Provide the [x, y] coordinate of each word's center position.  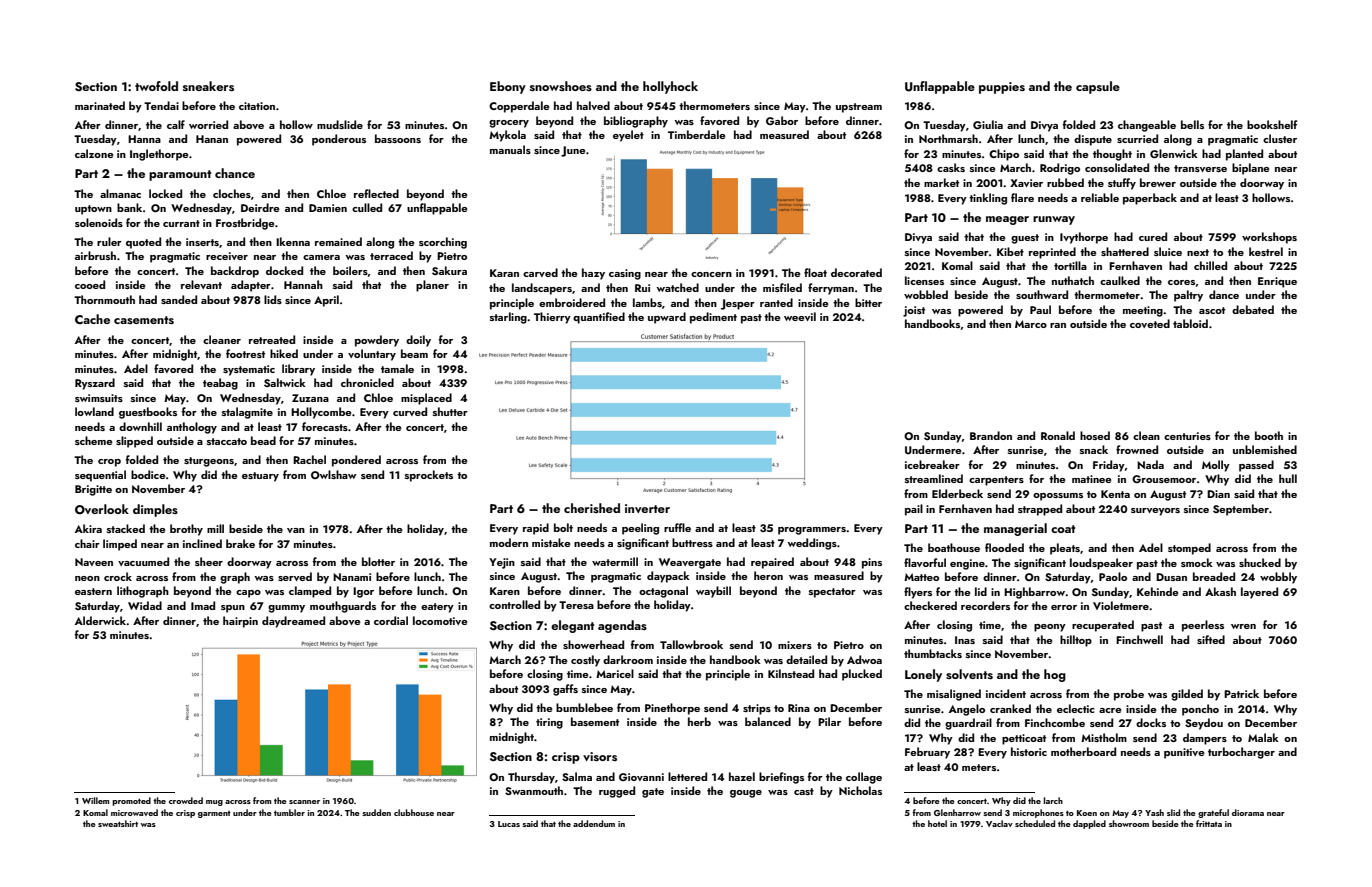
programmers [812, 531]
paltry [1188, 296]
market [941, 182]
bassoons [398, 138]
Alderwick [101, 620]
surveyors [1155, 512]
